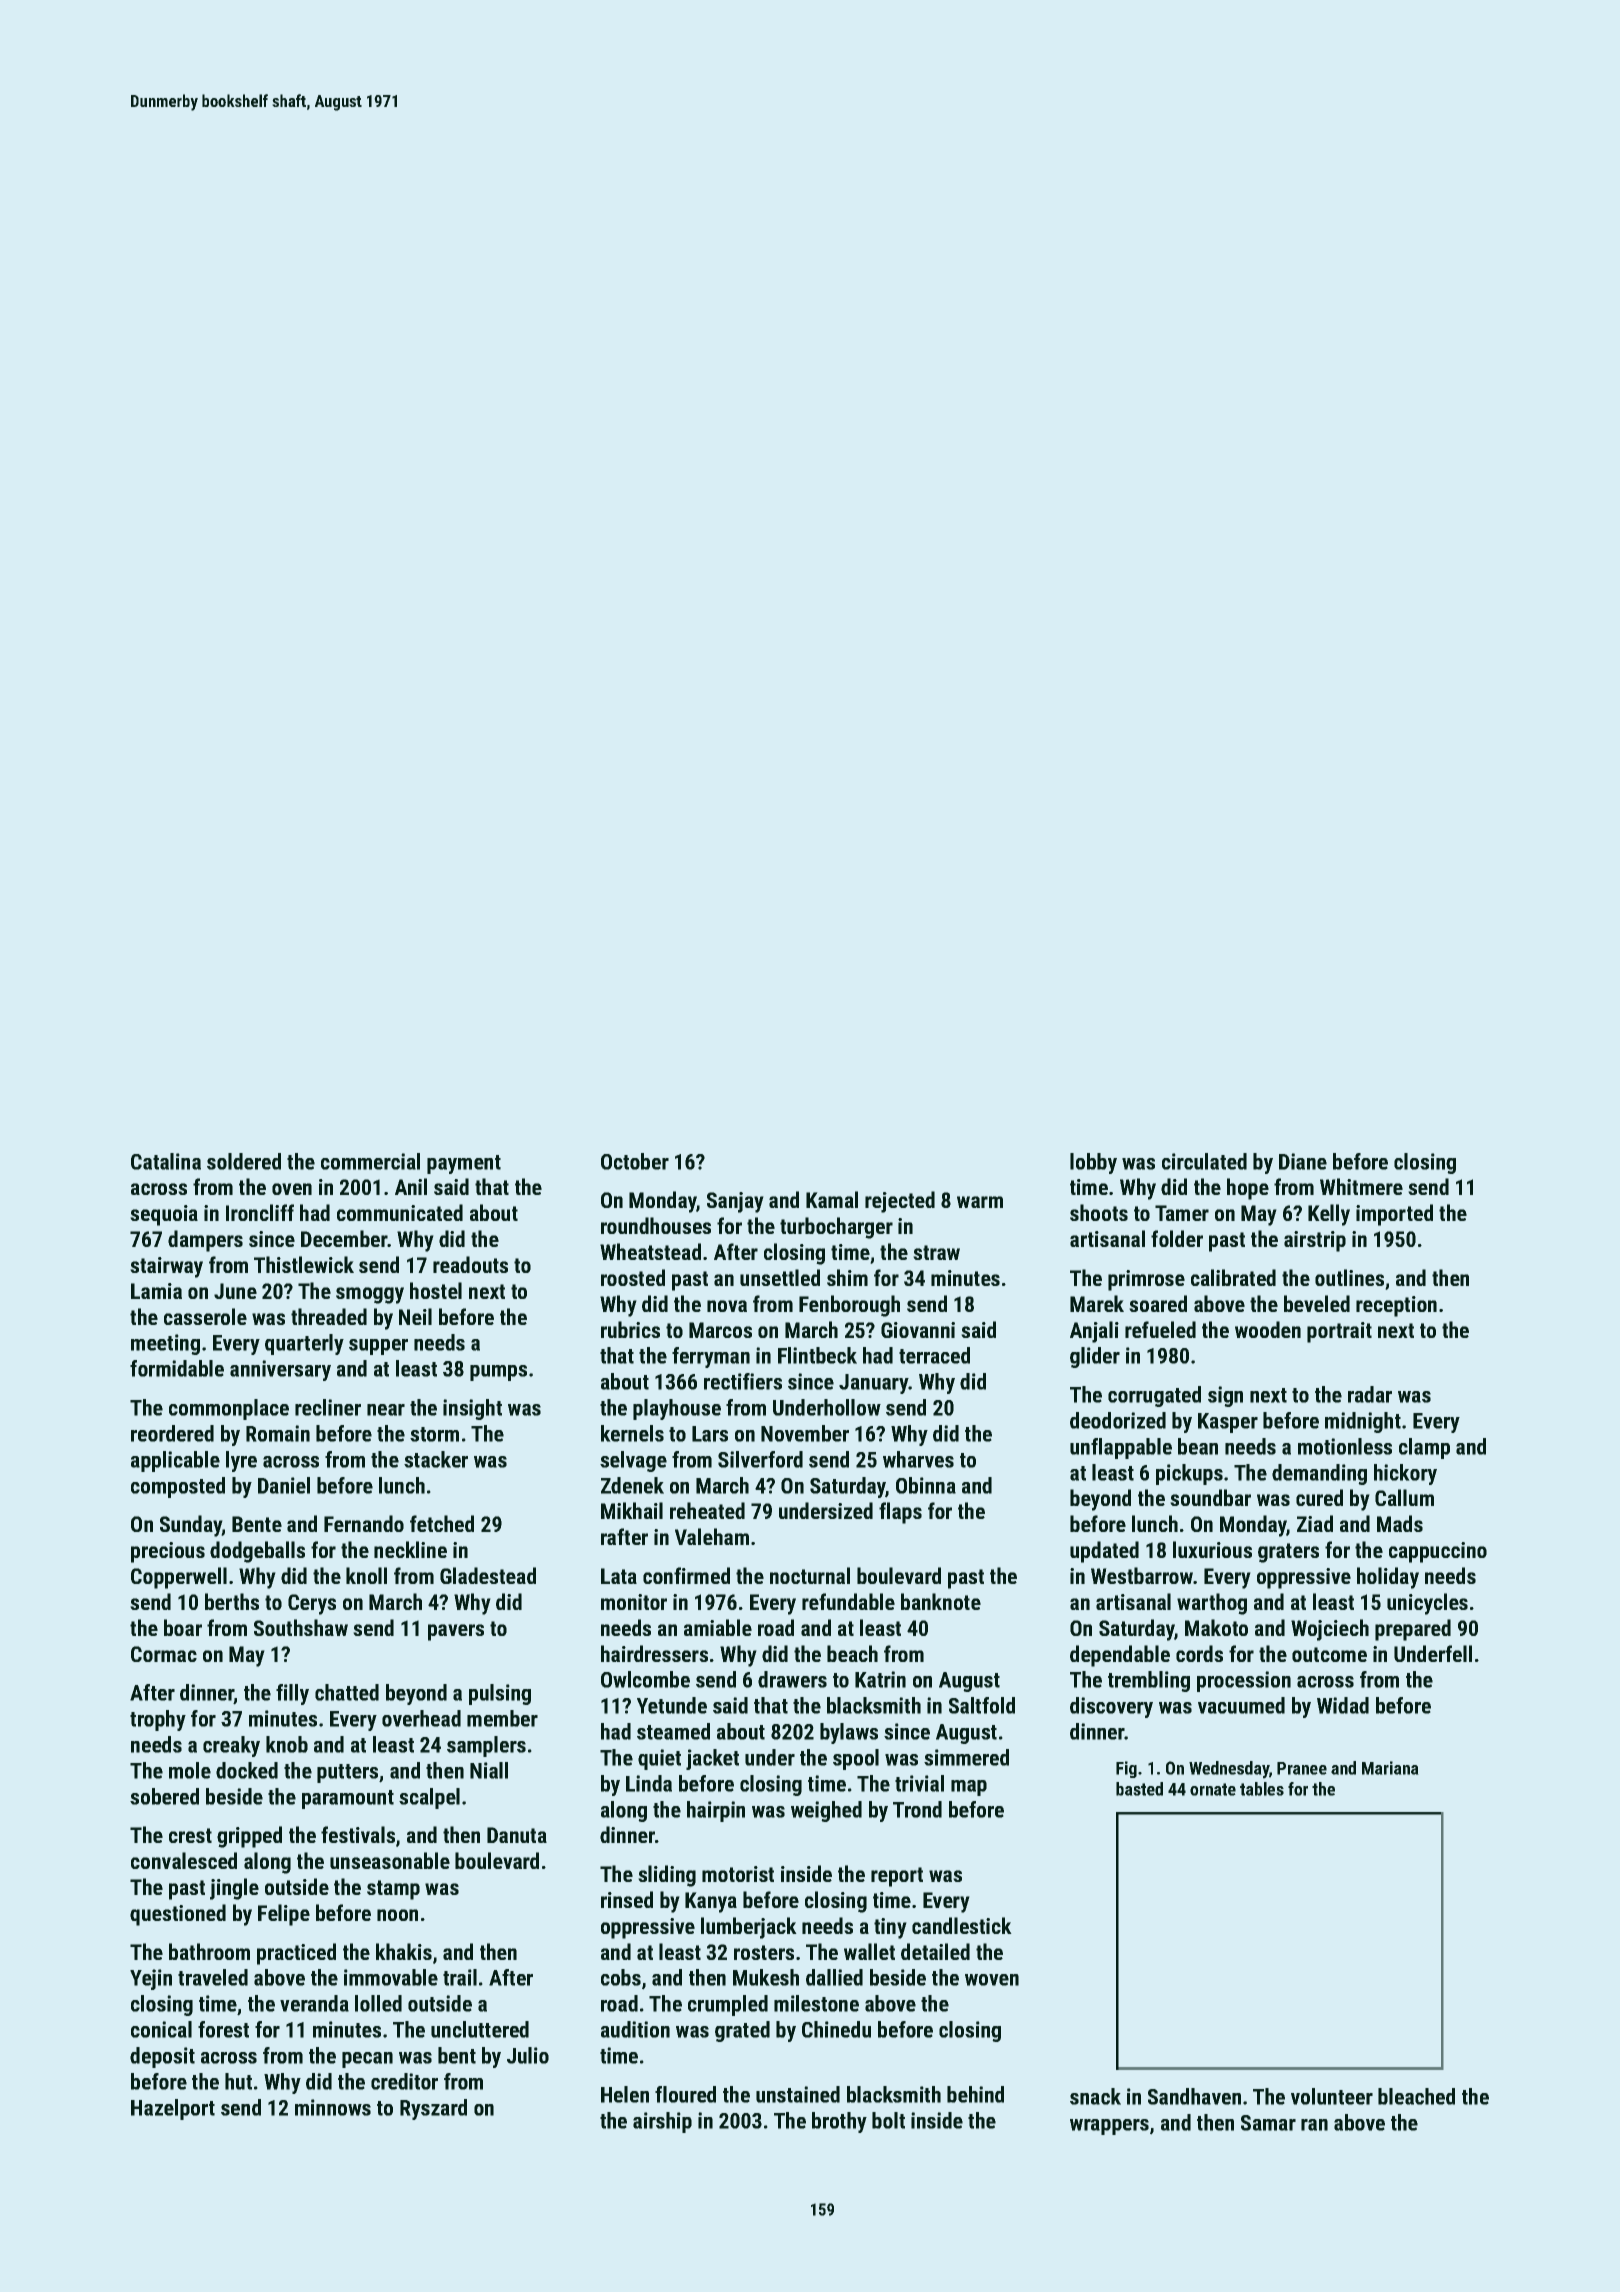  I want to click on cappuccino, so click(1438, 1552).
